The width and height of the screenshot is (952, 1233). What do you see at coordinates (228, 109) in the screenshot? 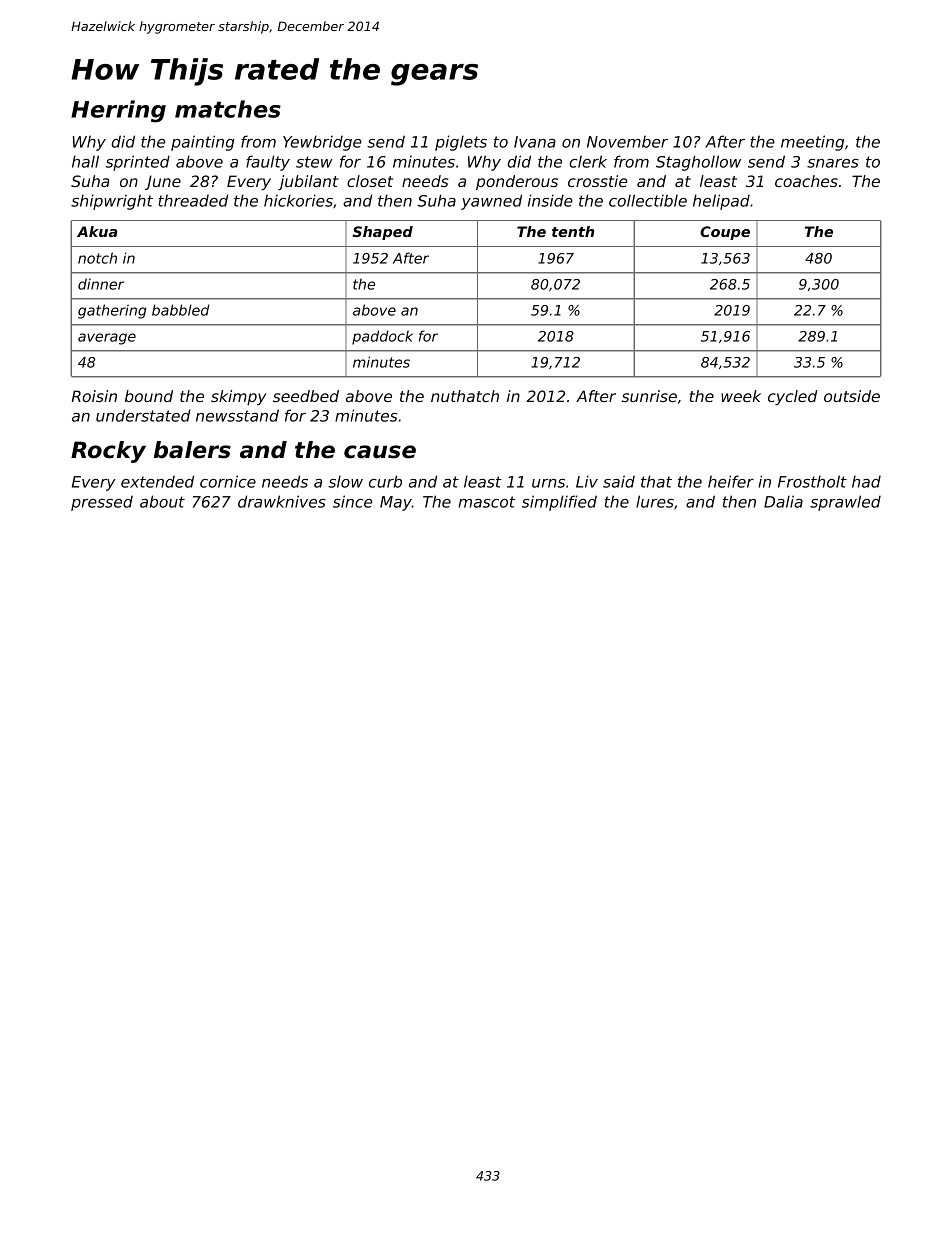
I see `matches` at bounding box center [228, 109].
